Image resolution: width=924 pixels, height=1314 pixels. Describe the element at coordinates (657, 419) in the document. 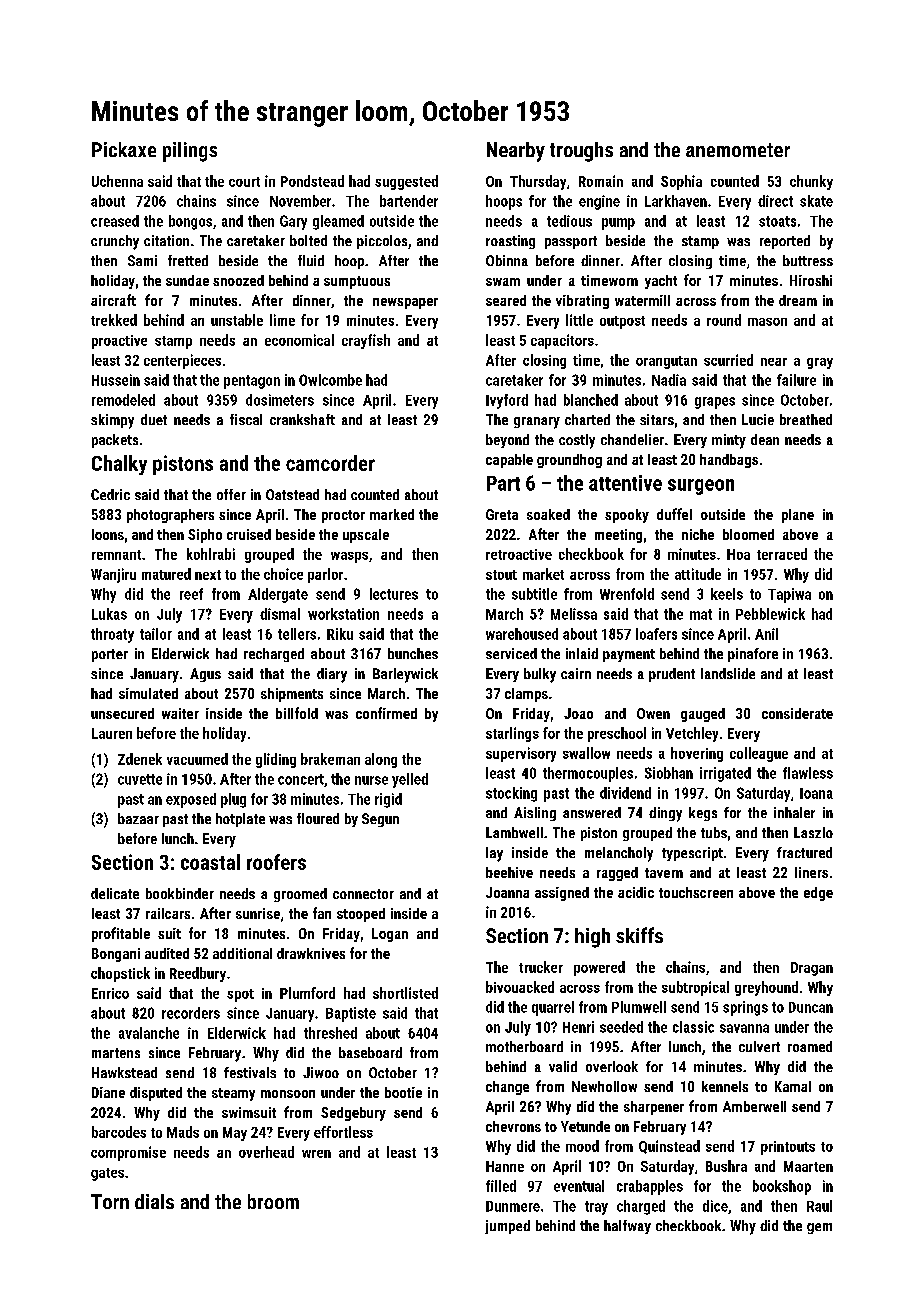

I see `sitars` at that location.
